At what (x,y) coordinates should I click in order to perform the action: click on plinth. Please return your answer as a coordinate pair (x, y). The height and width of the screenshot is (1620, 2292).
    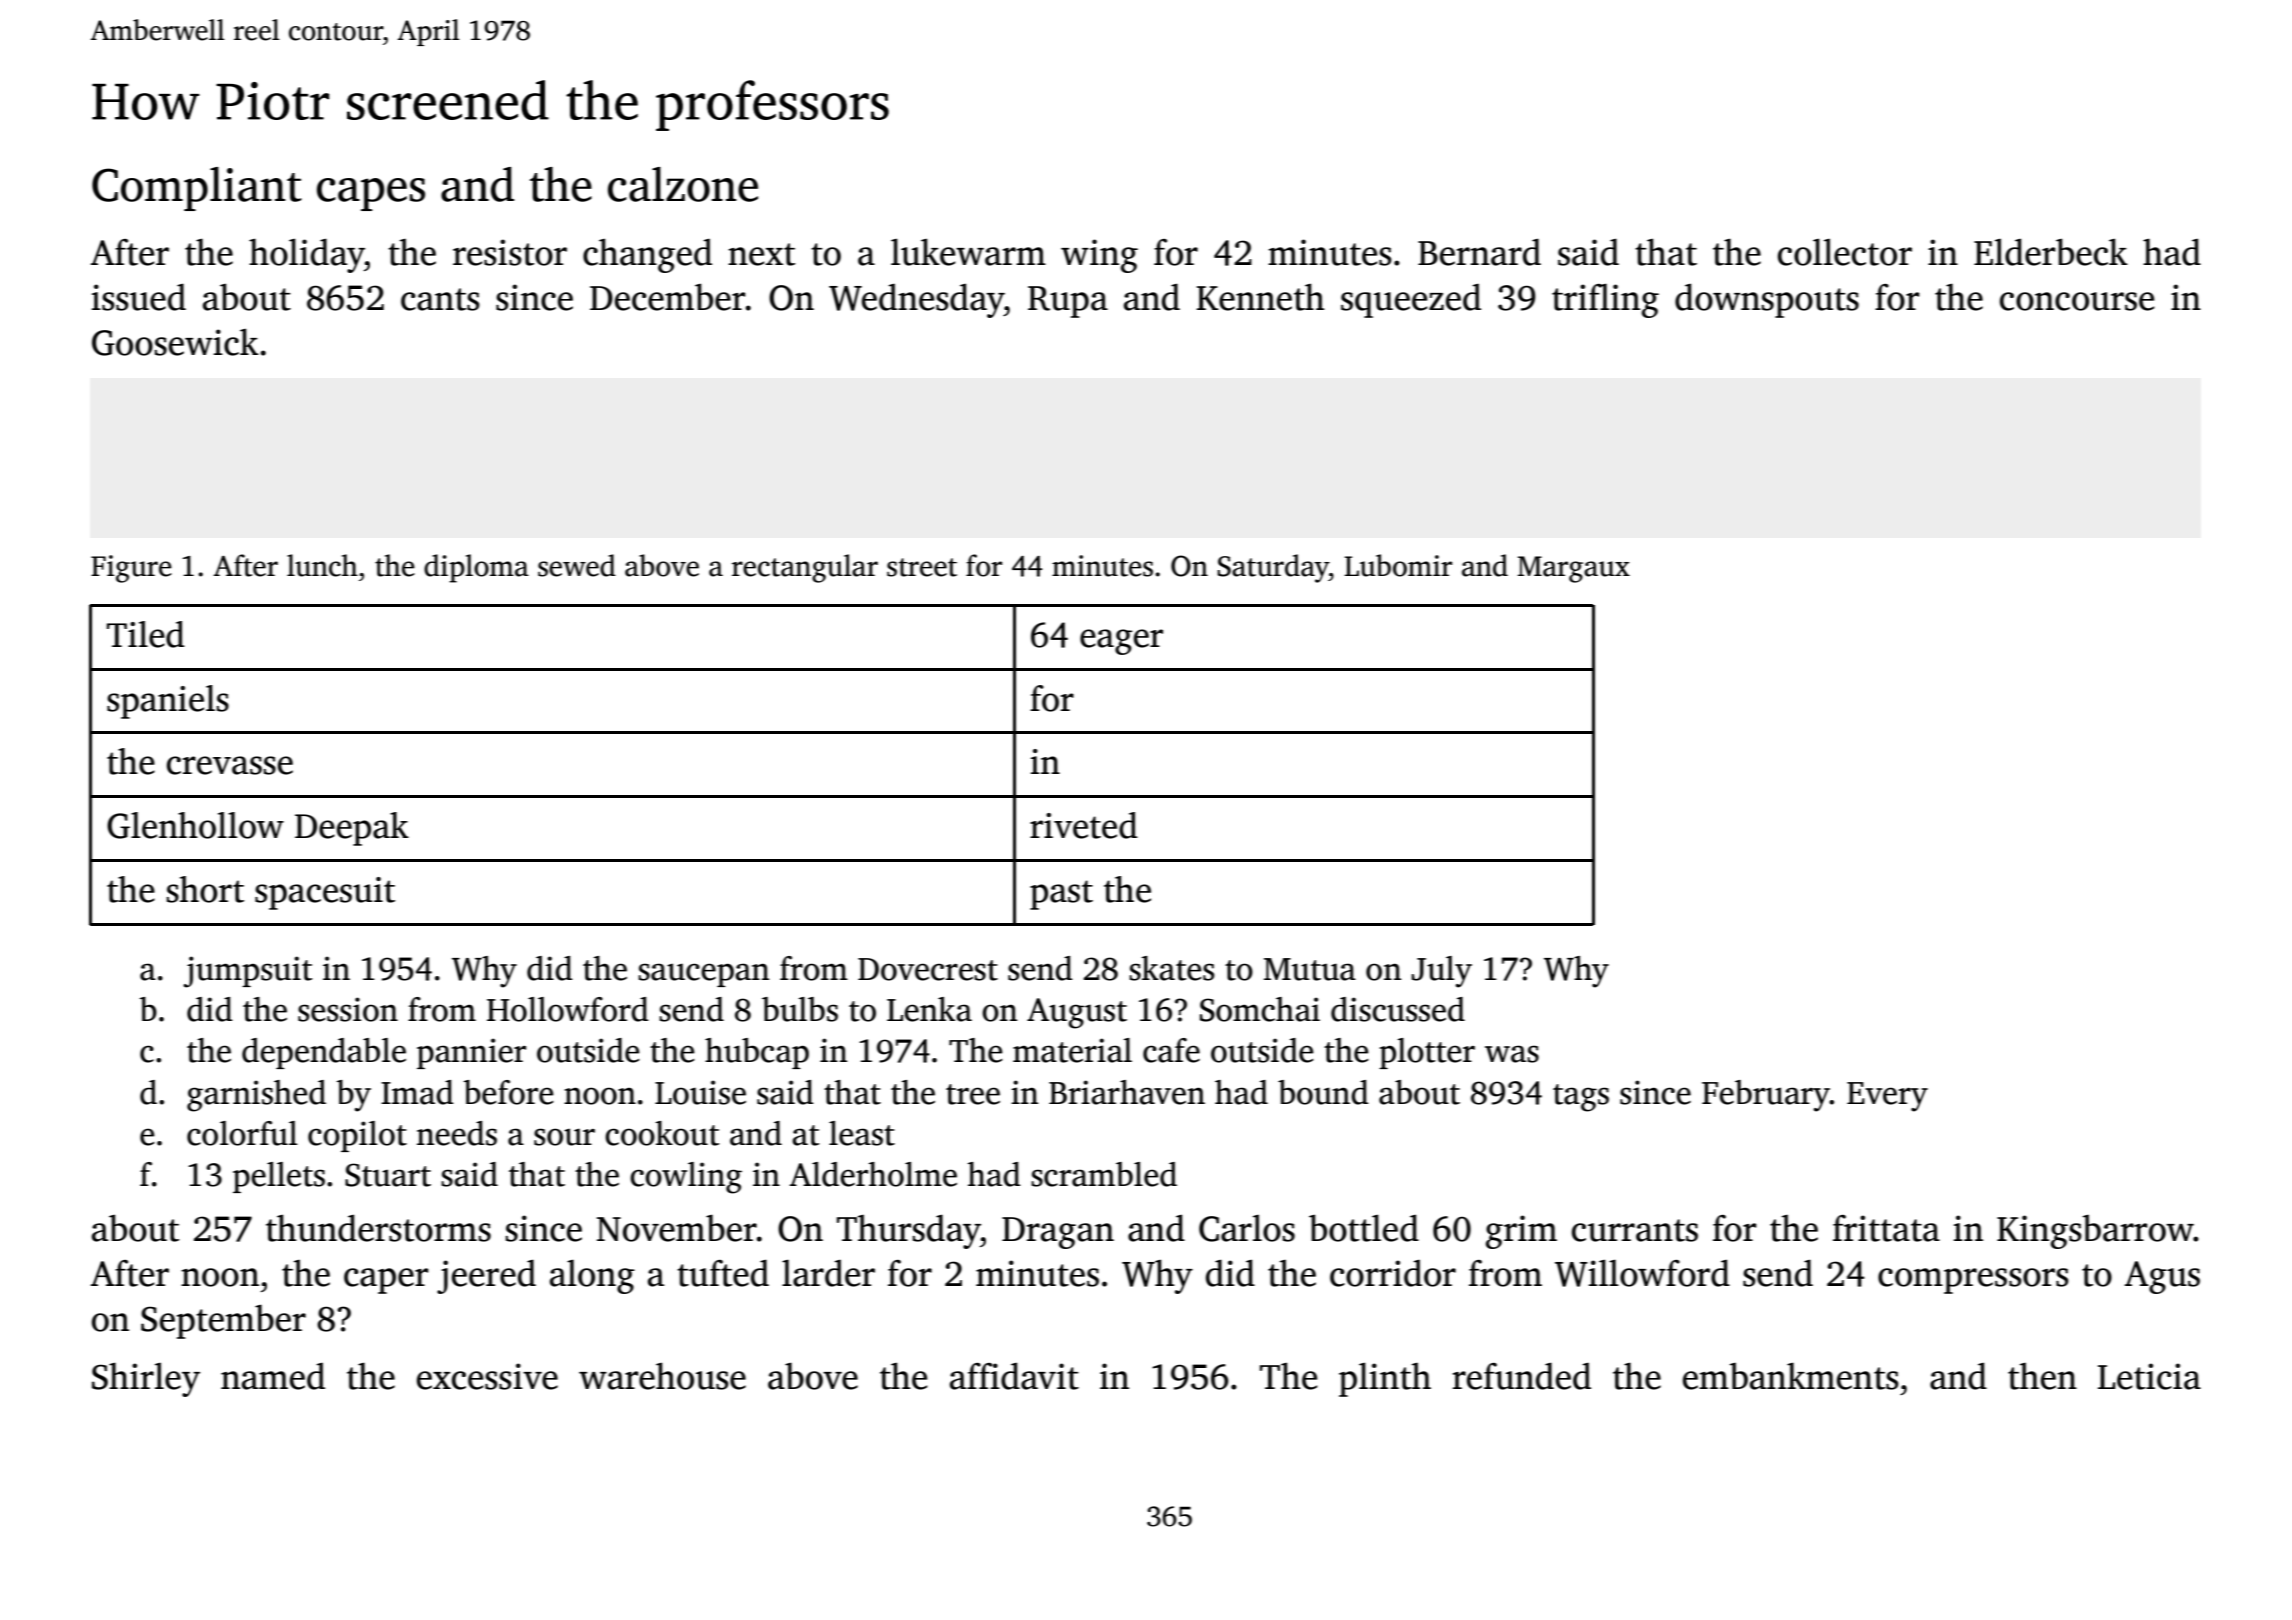
    Looking at the image, I should click on (1385, 1379).
